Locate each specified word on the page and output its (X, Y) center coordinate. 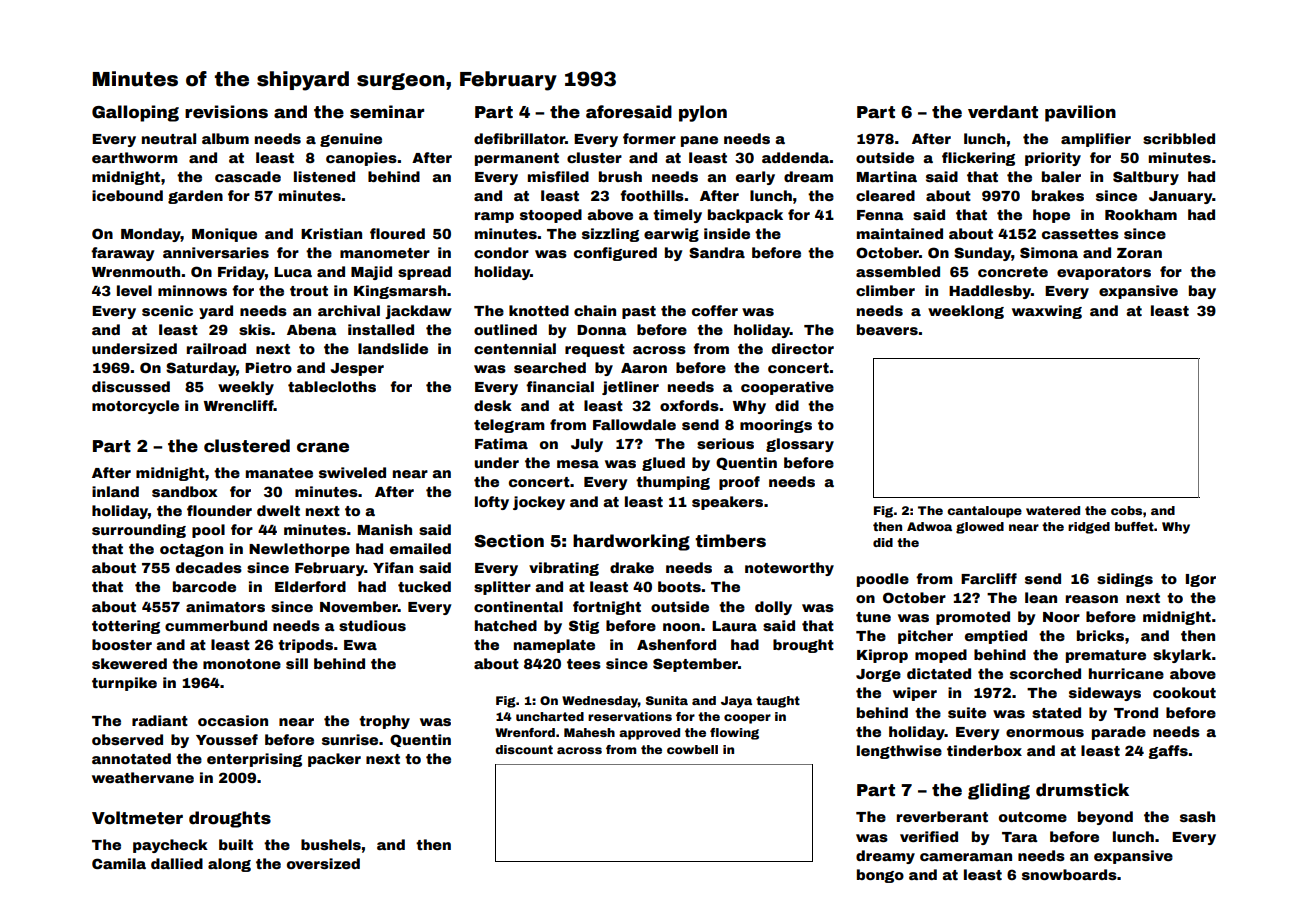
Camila (119, 863)
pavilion (1080, 113)
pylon (703, 113)
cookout (1184, 692)
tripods (305, 646)
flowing (734, 734)
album (225, 138)
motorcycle (135, 407)
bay (1202, 292)
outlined (505, 329)
